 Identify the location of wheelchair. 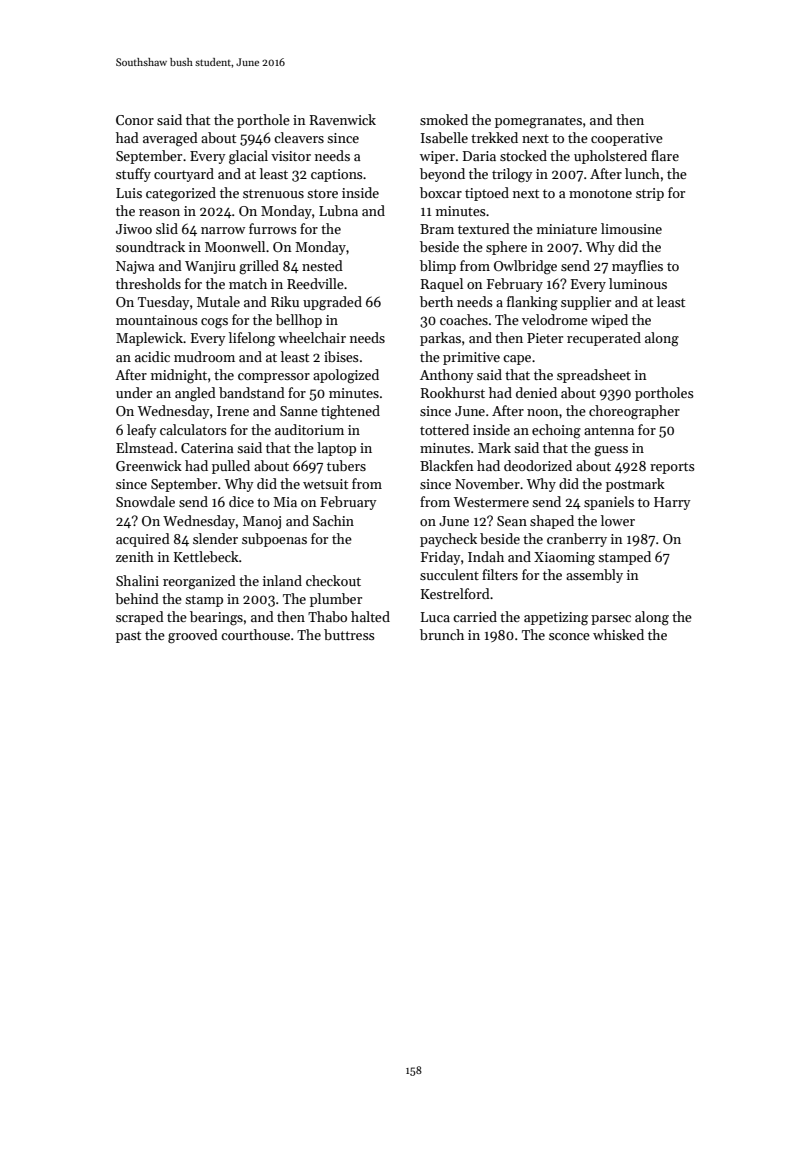
(312, 337).
